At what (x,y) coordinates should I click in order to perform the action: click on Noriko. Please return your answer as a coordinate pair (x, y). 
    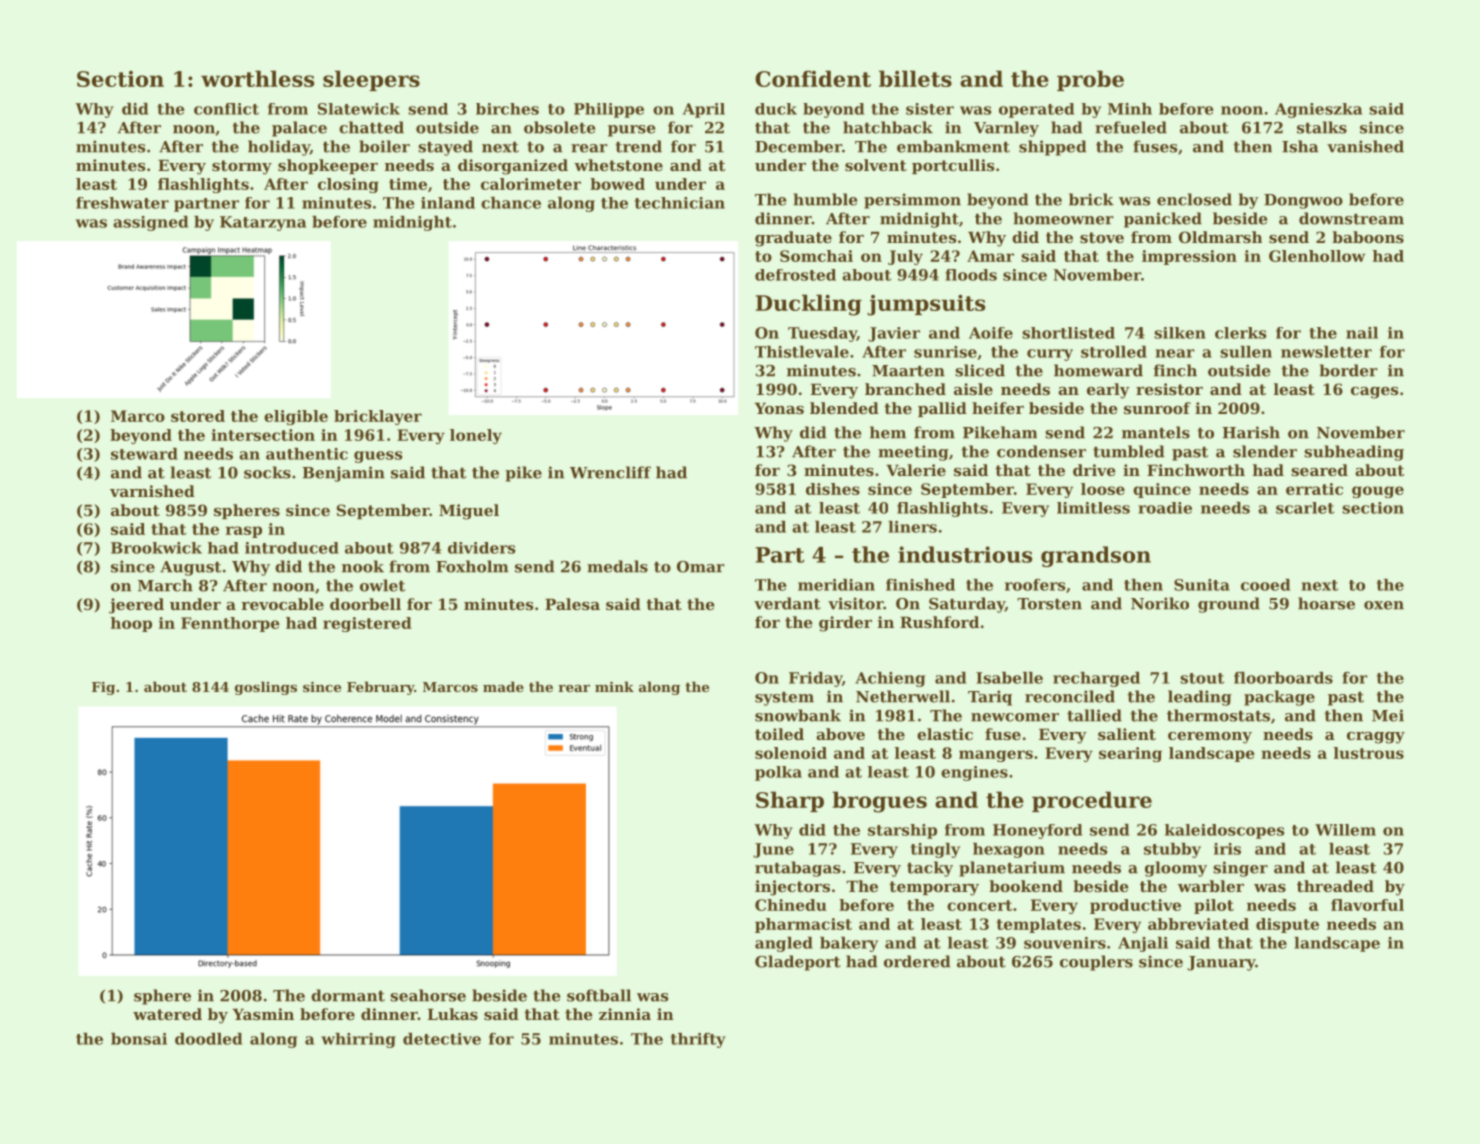
    Looking at the image, I should click on (1160, 603).
